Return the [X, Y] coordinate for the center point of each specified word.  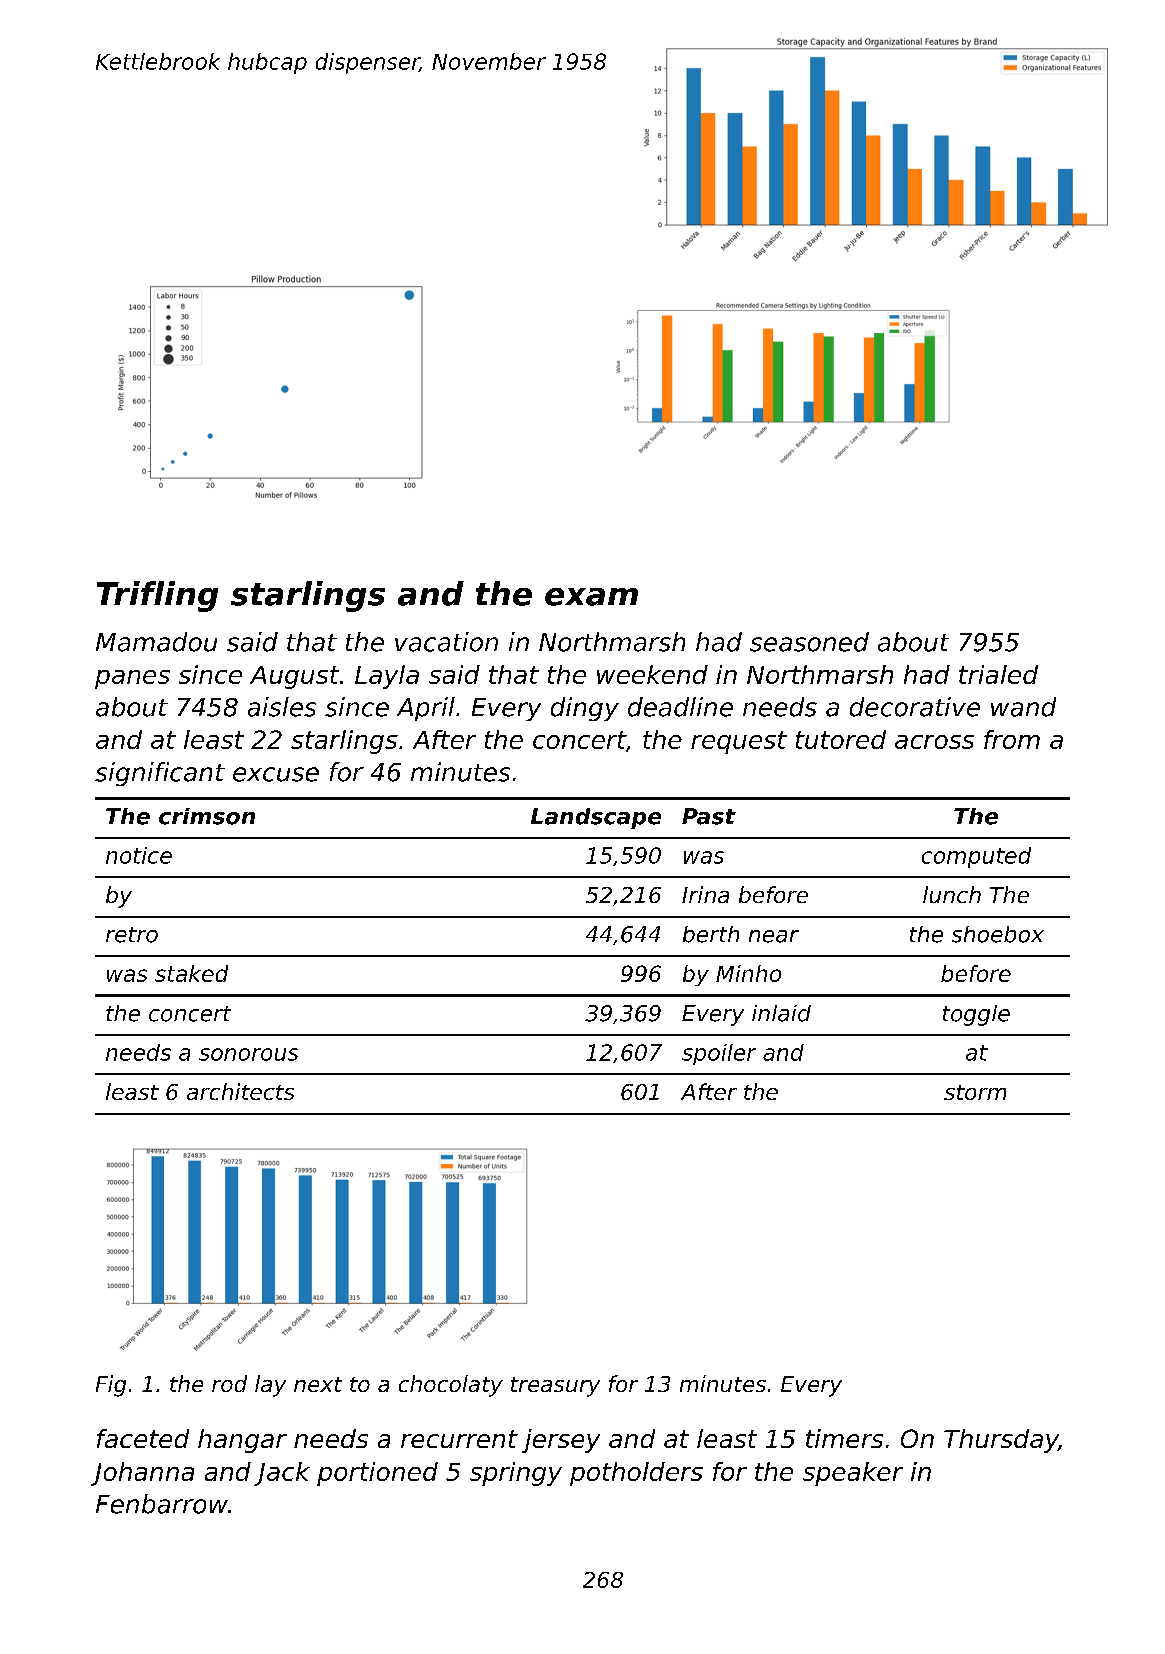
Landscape [596, 818]
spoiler [719, 1054]
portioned [377, 1474]
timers [844, 1438]
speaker [853, 1474]
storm [975, 1092]
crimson [207, 816]
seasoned [809, 642]
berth [711, 934]
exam [591, 597]
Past [709, 816]
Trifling [157, 596]
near [774, 936]
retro [132, 935]
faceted [143, 1438]
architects [240, 1091]
